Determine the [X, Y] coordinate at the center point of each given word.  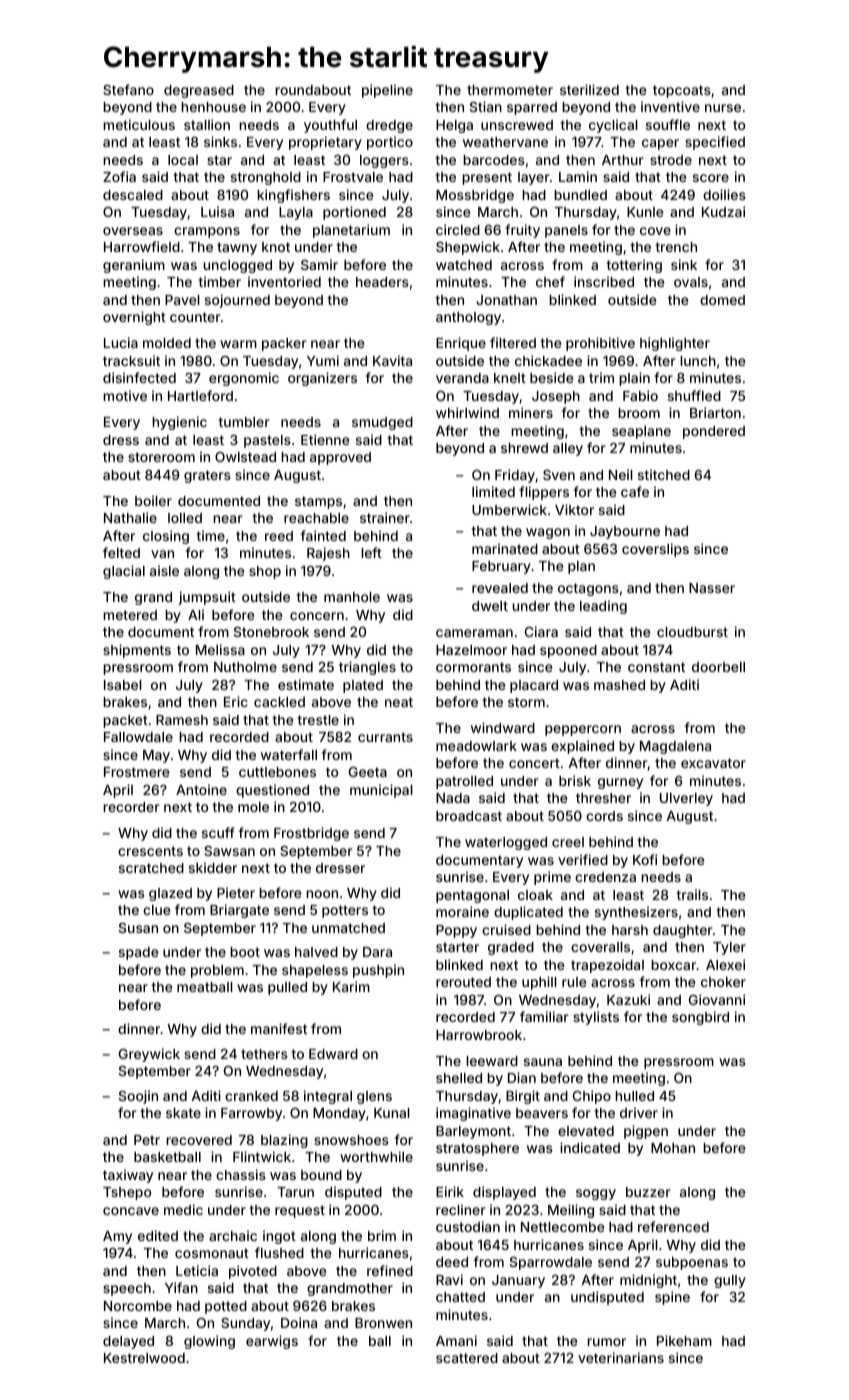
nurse [723, 108]
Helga [454, 126]
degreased [199, 91]
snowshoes [351, 1140]
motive [125, 395]
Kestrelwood [144, 1358]
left [371, 552]
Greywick [149, 1055]
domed [722, 300]
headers [382, 282]
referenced [673, 1226]
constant [656, 667]
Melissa [220, 649]
